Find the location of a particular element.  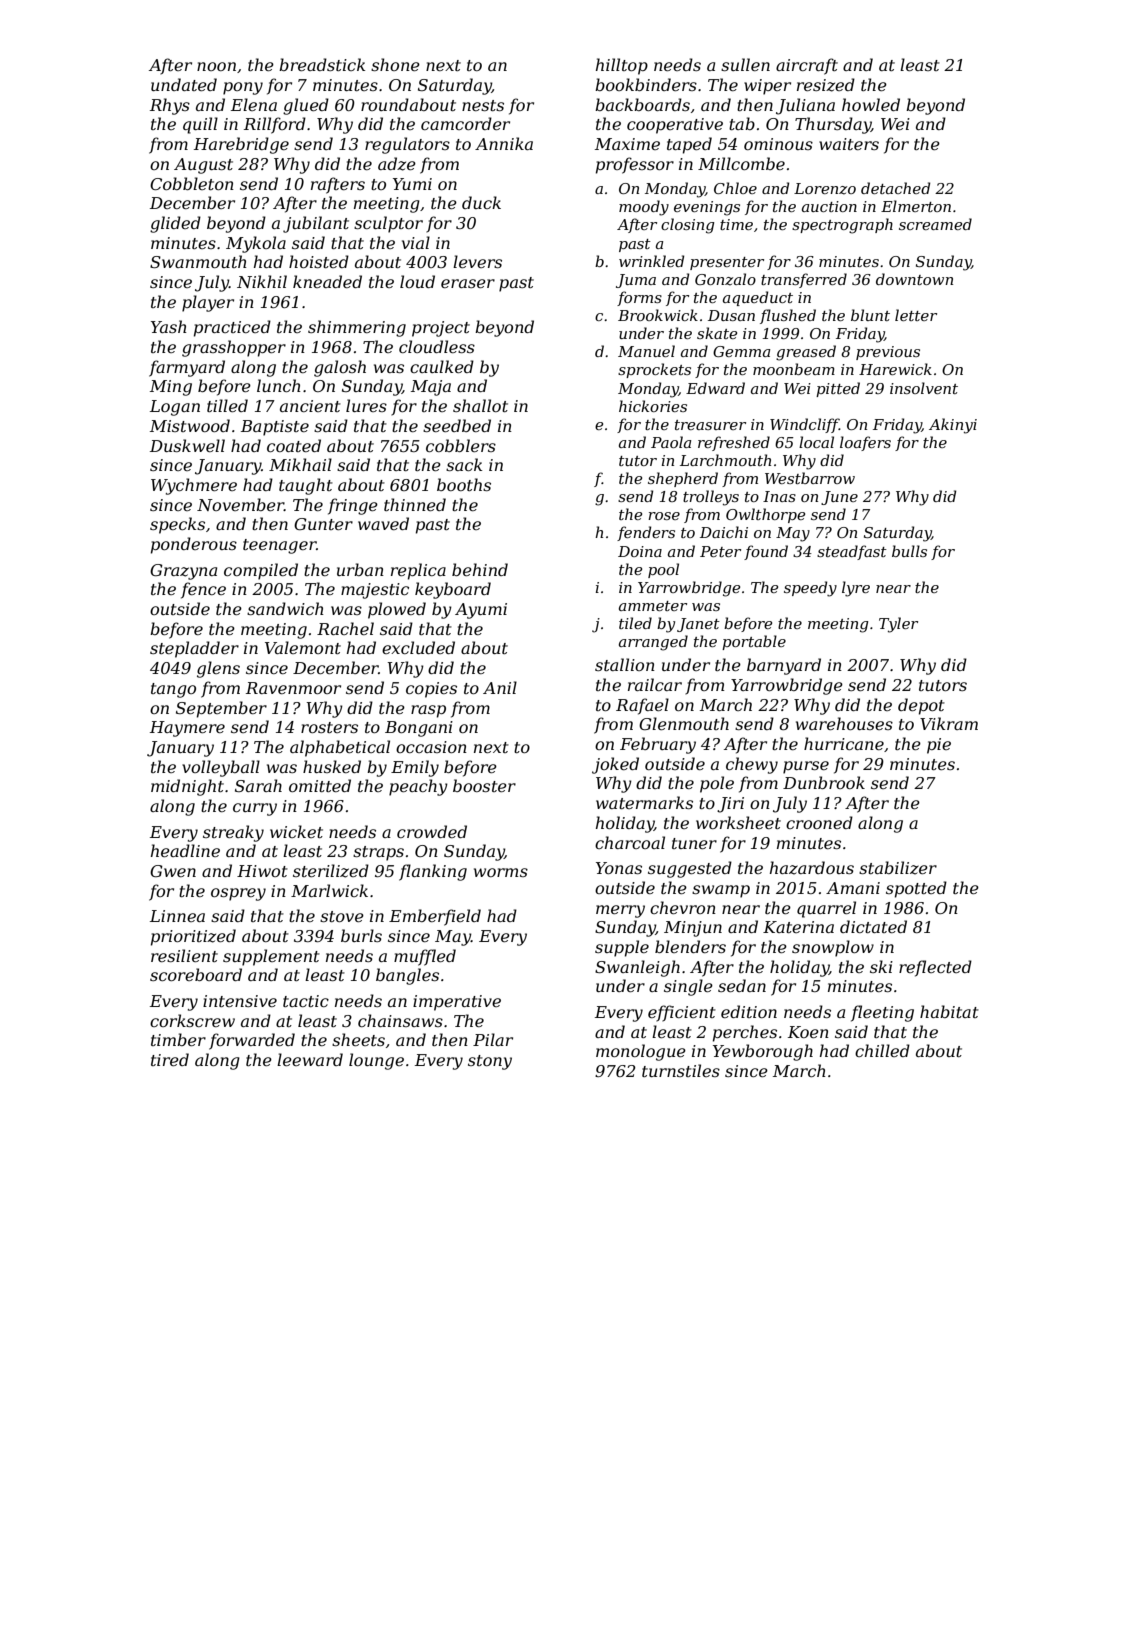

stony is located at coordinates (490, 1062).
